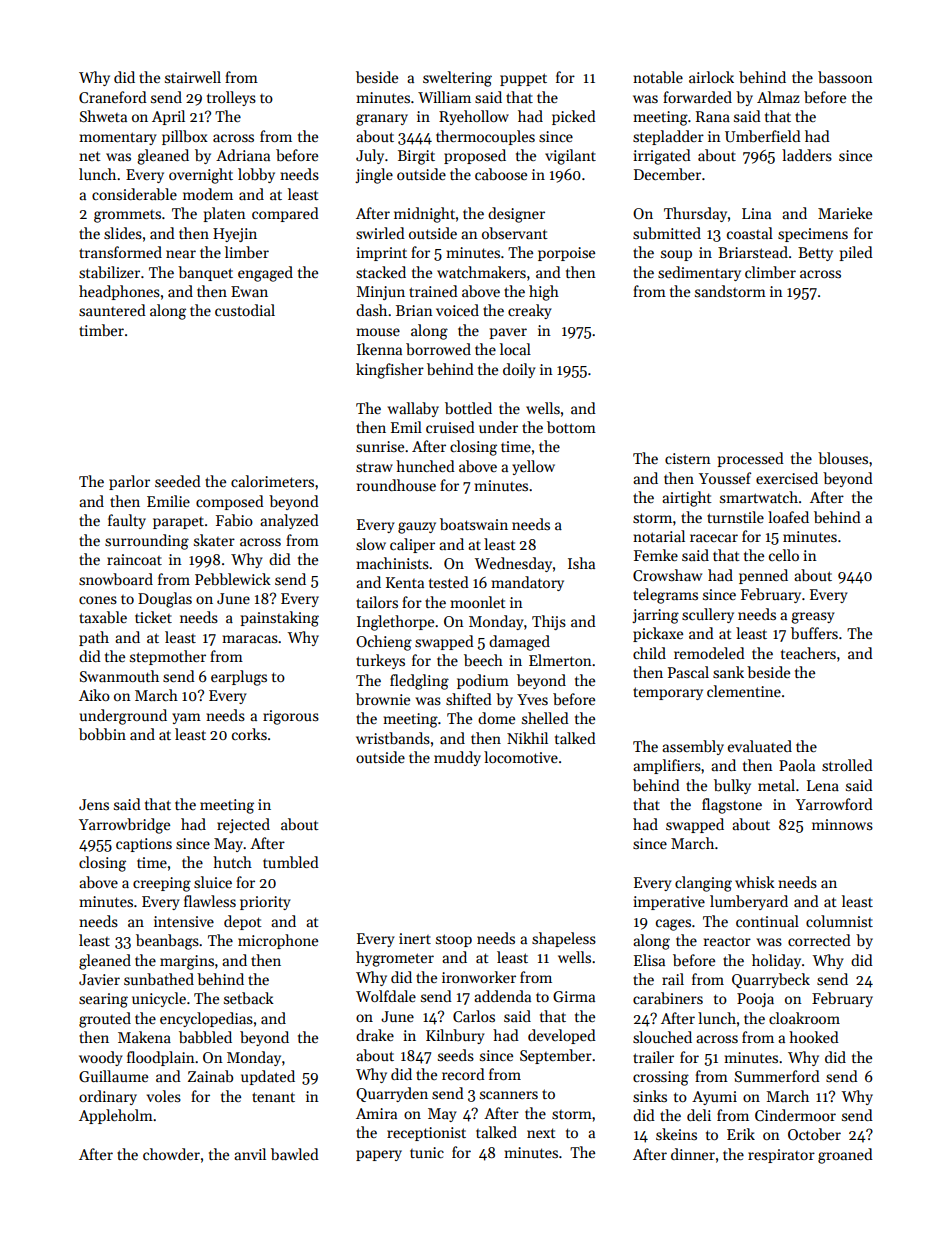  What do you see at coordinates (523, 79) in the image?
I see `puppet` at bounding box center [523, 79].
